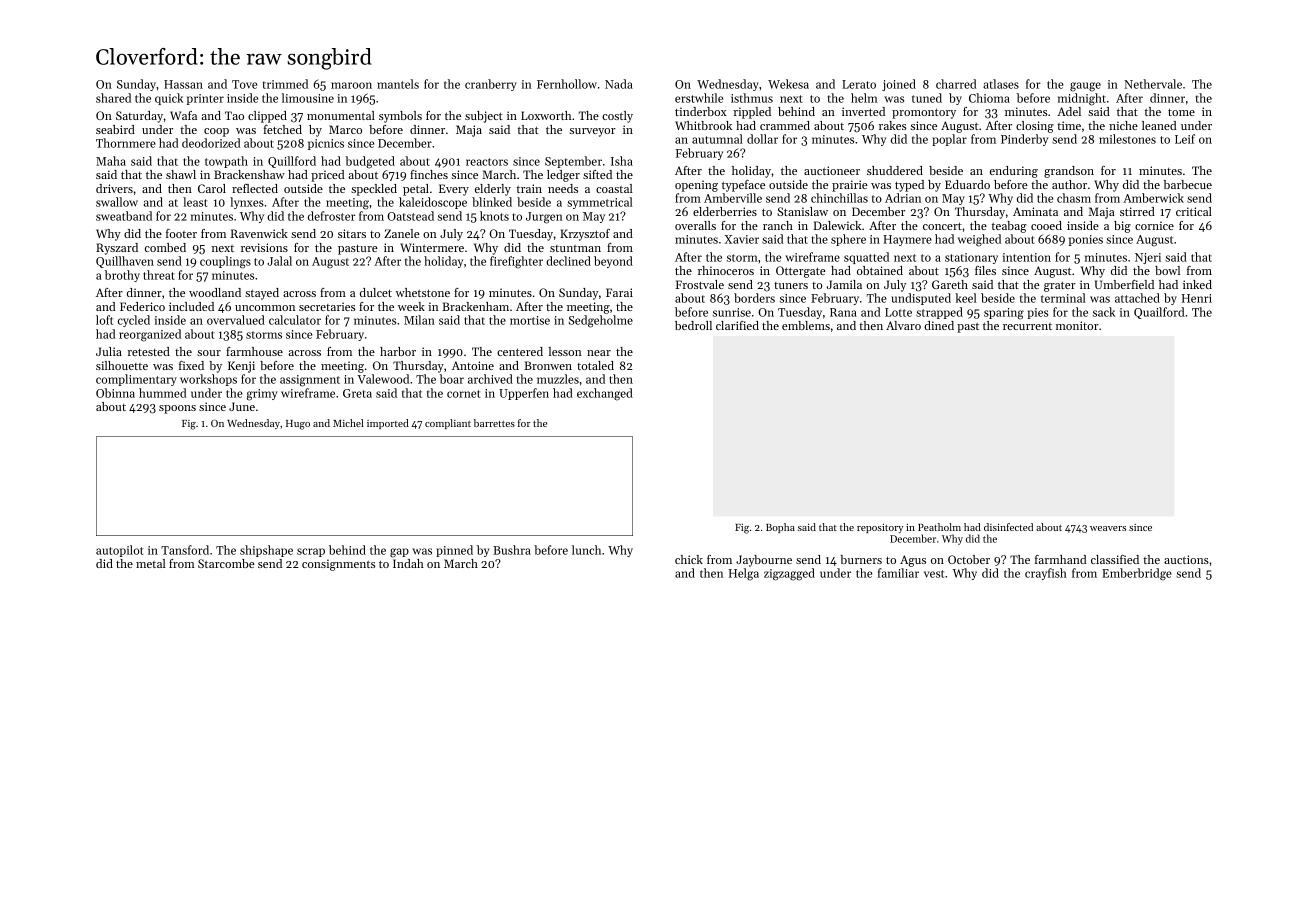  What do you see at coordinates (398, 84) in the screenshot?
I see `mantels` at bounding box center [398, 84].
